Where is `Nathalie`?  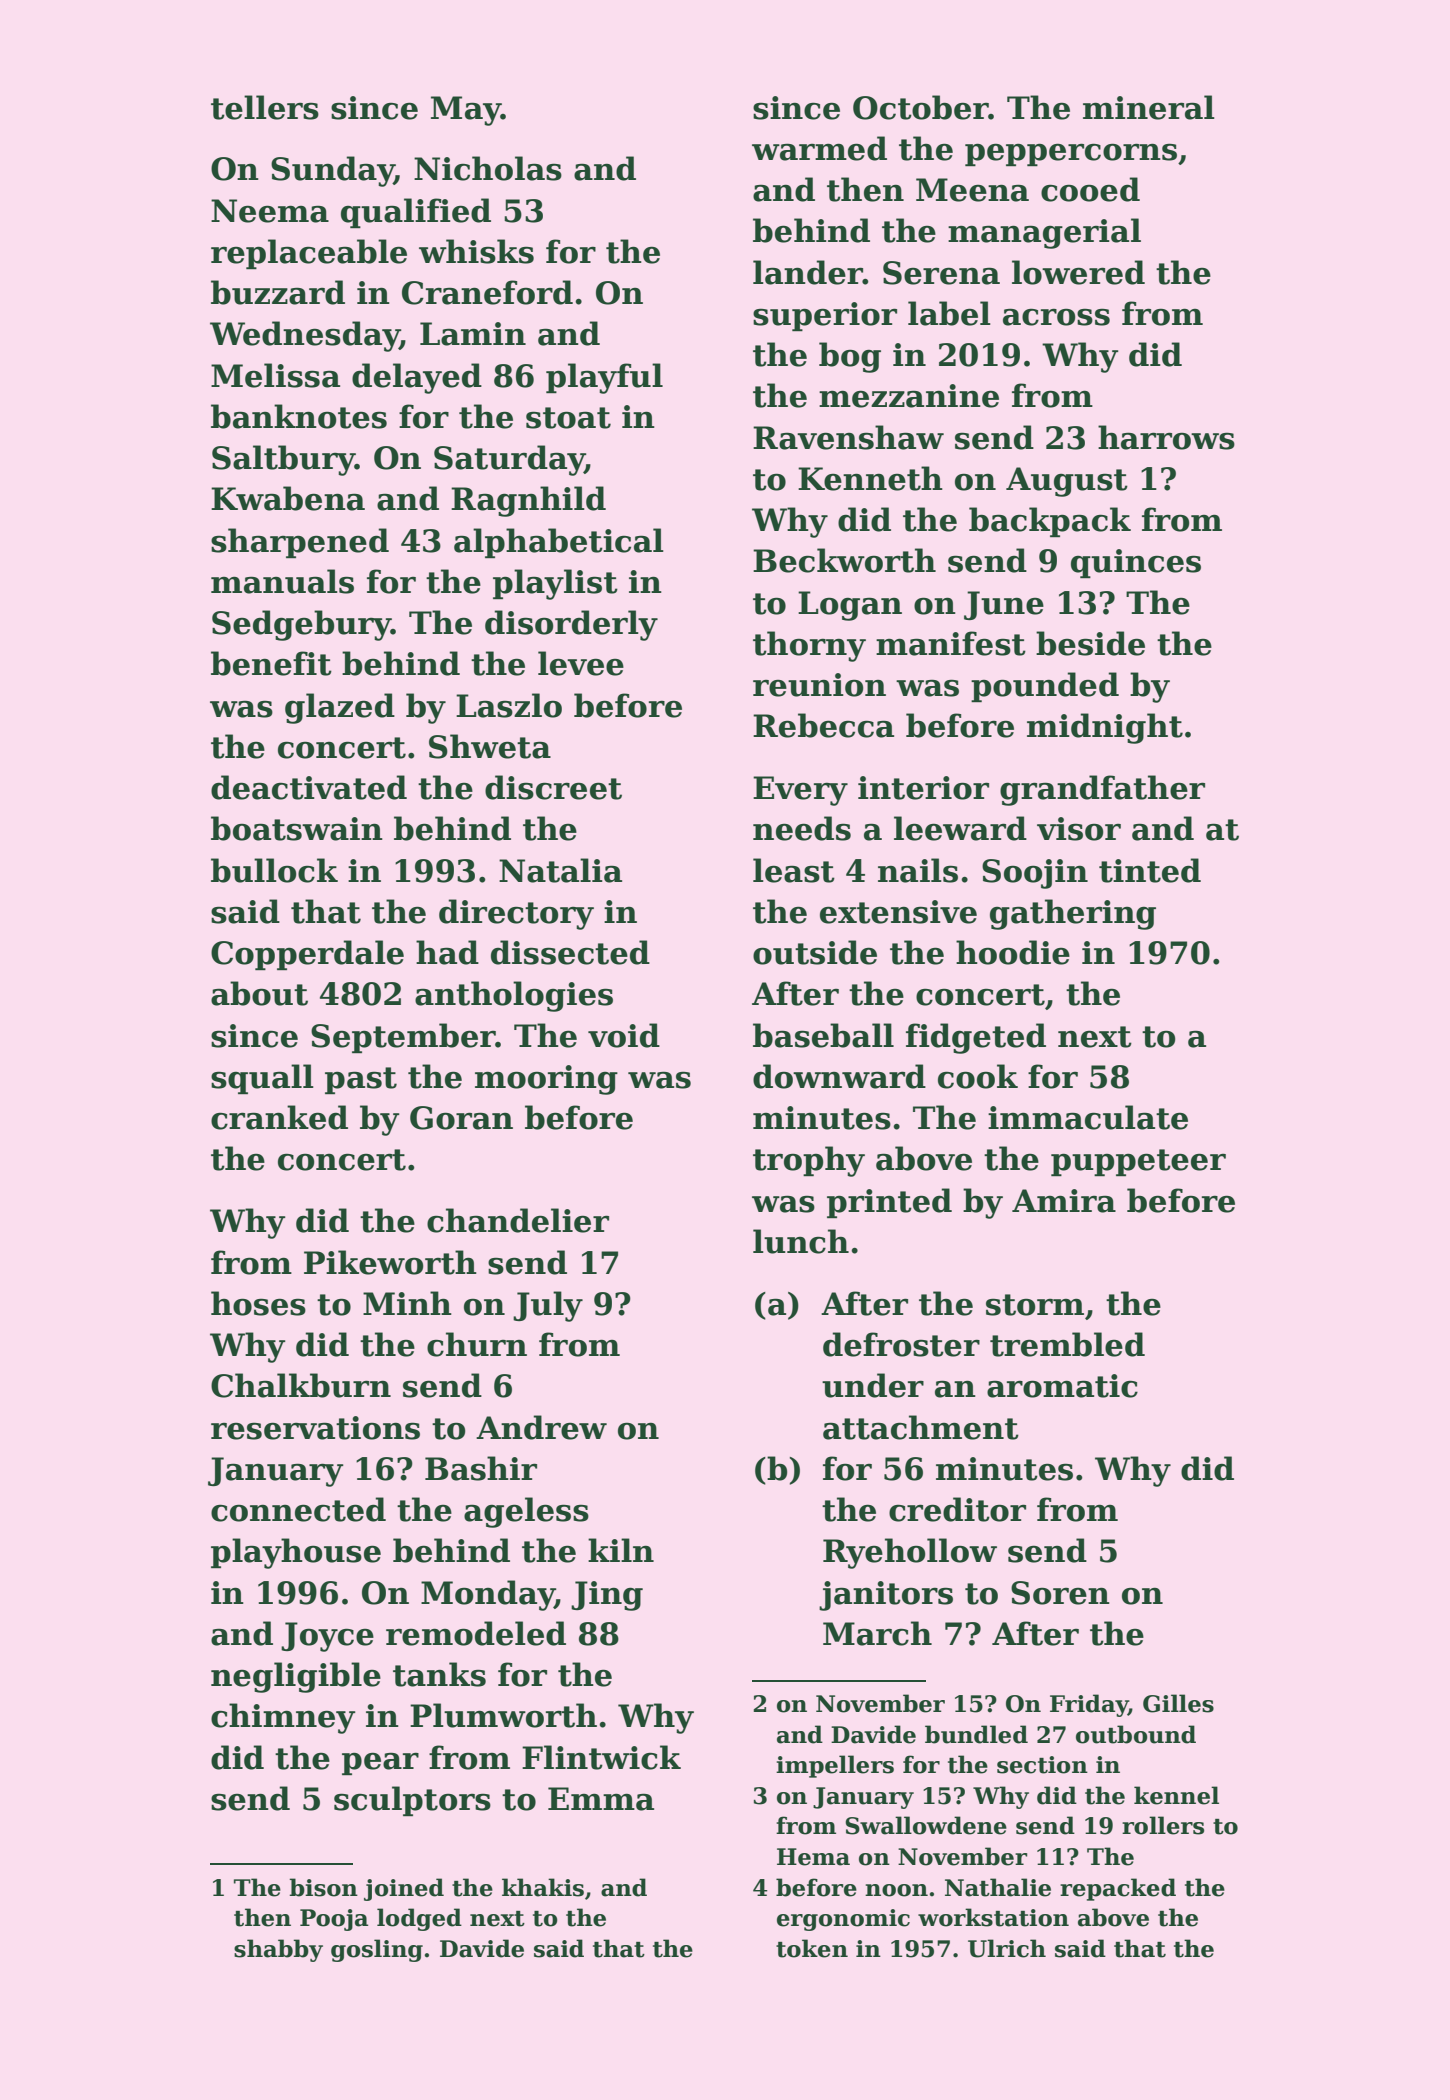
Nathalie is located at coordinates (998, 1887).
